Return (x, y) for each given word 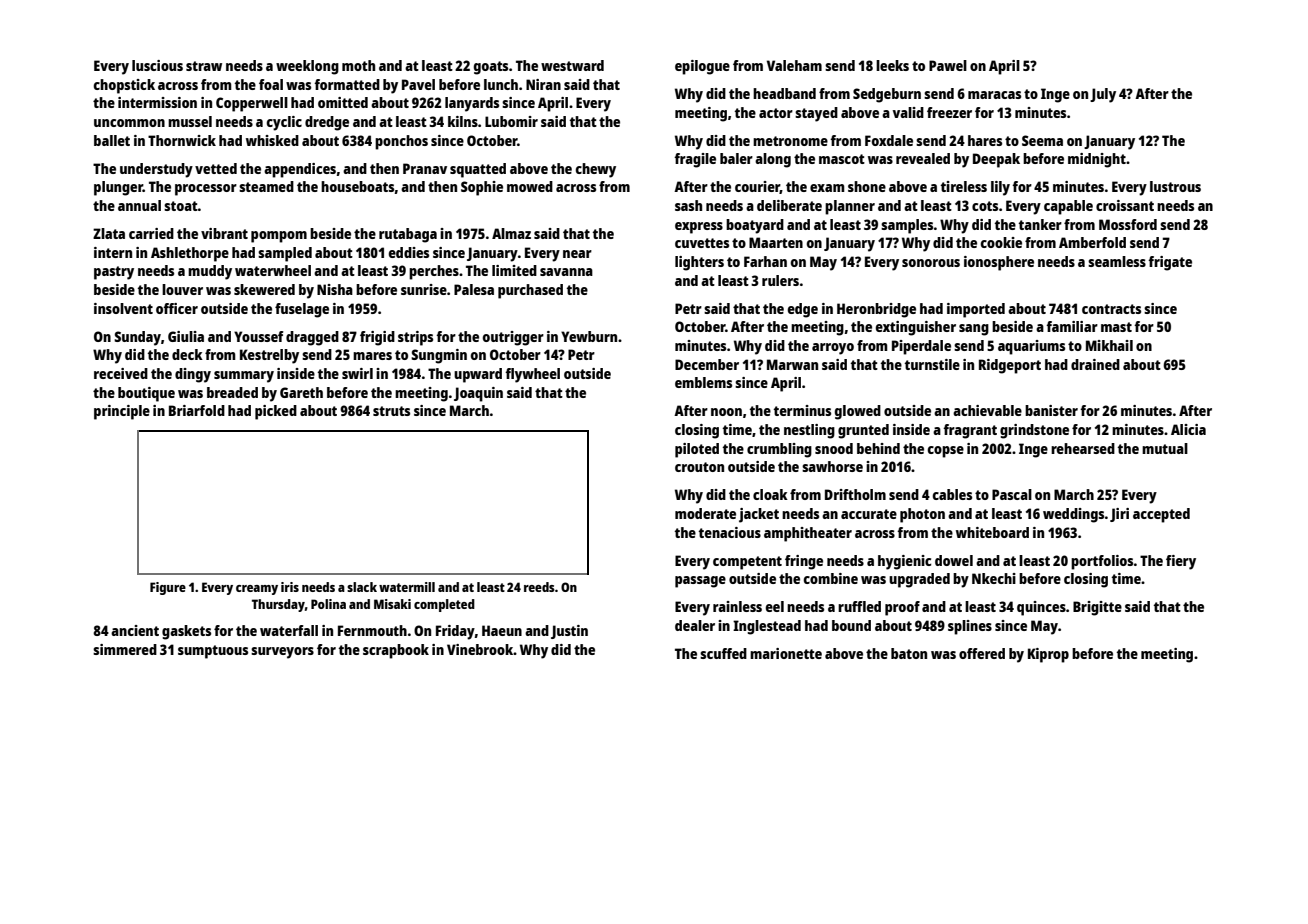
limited (514, 270)
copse (946, 452)
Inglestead (767, 627)
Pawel (948, 65)
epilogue (702, 67)
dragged (312, 338)
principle (122, 412)
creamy (257, 590)
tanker (1040, 224)
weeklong (307, 67)
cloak (770, 494)
